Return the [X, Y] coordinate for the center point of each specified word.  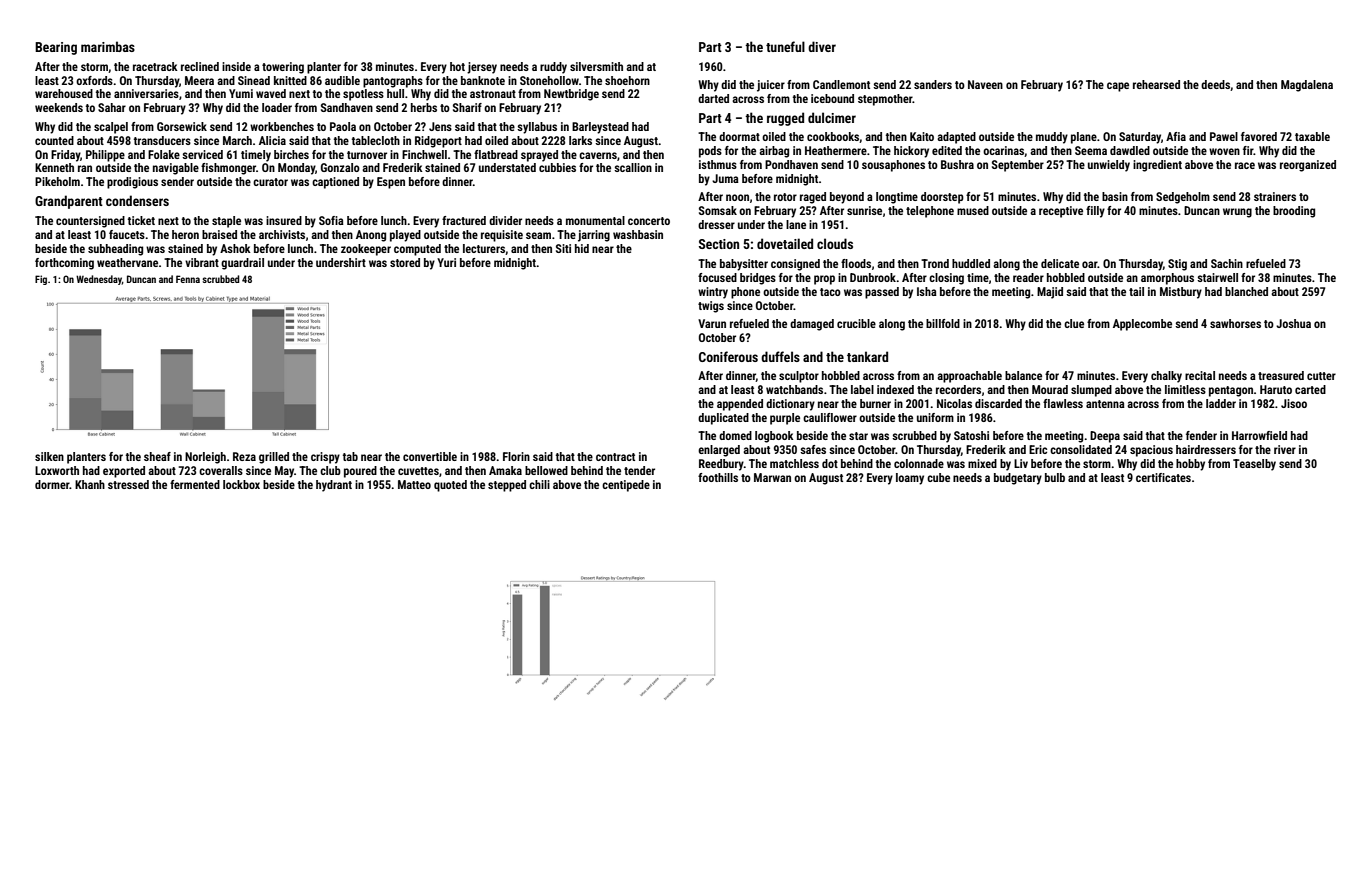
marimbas [108, 46]
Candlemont [841, 84]
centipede [626, 486]
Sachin [1227, 263]
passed [882, 293]
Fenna [188, 279]
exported [124, 472]
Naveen [985, 84]
